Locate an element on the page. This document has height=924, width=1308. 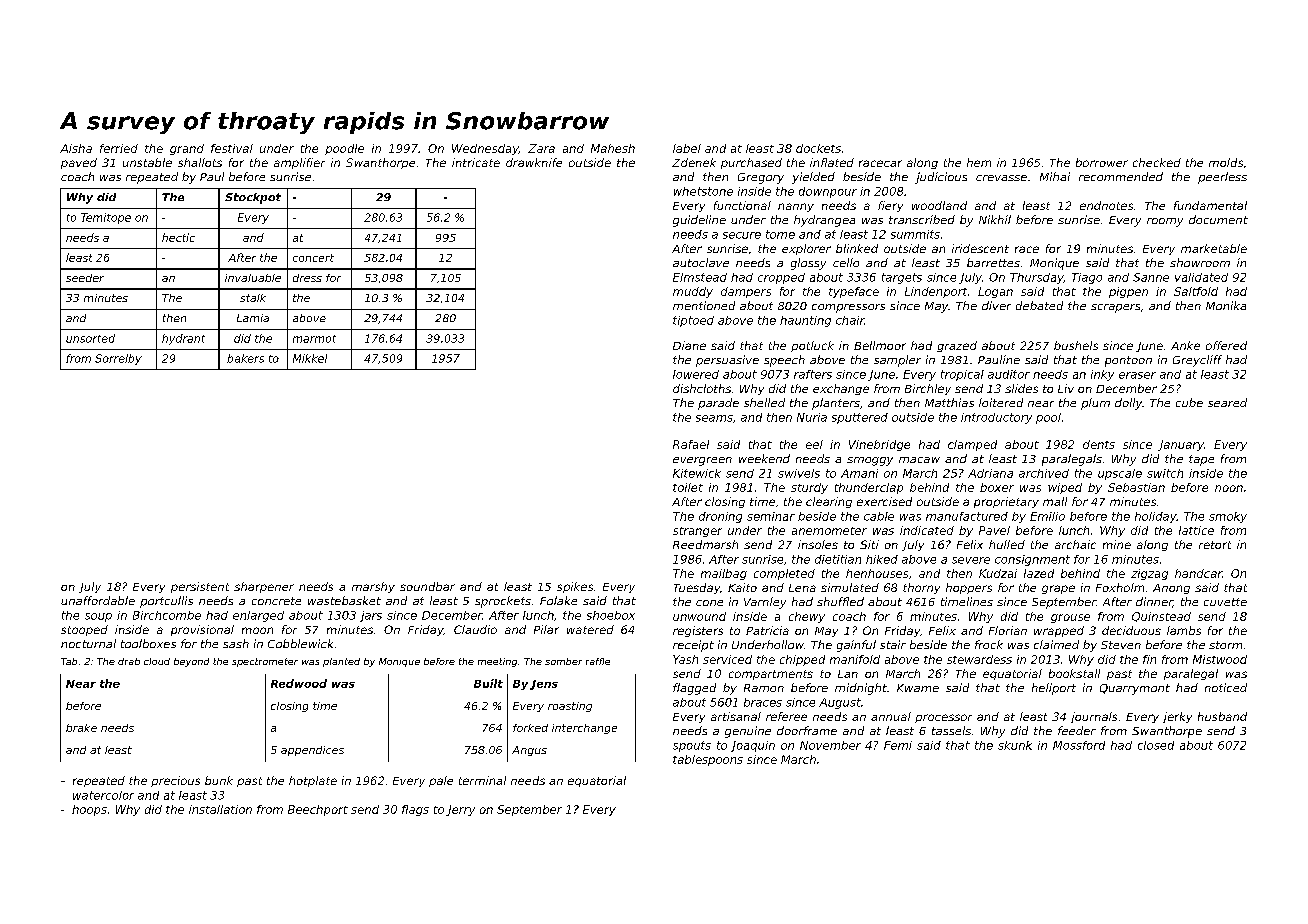
appendices is located at coordinates (312, 751).
